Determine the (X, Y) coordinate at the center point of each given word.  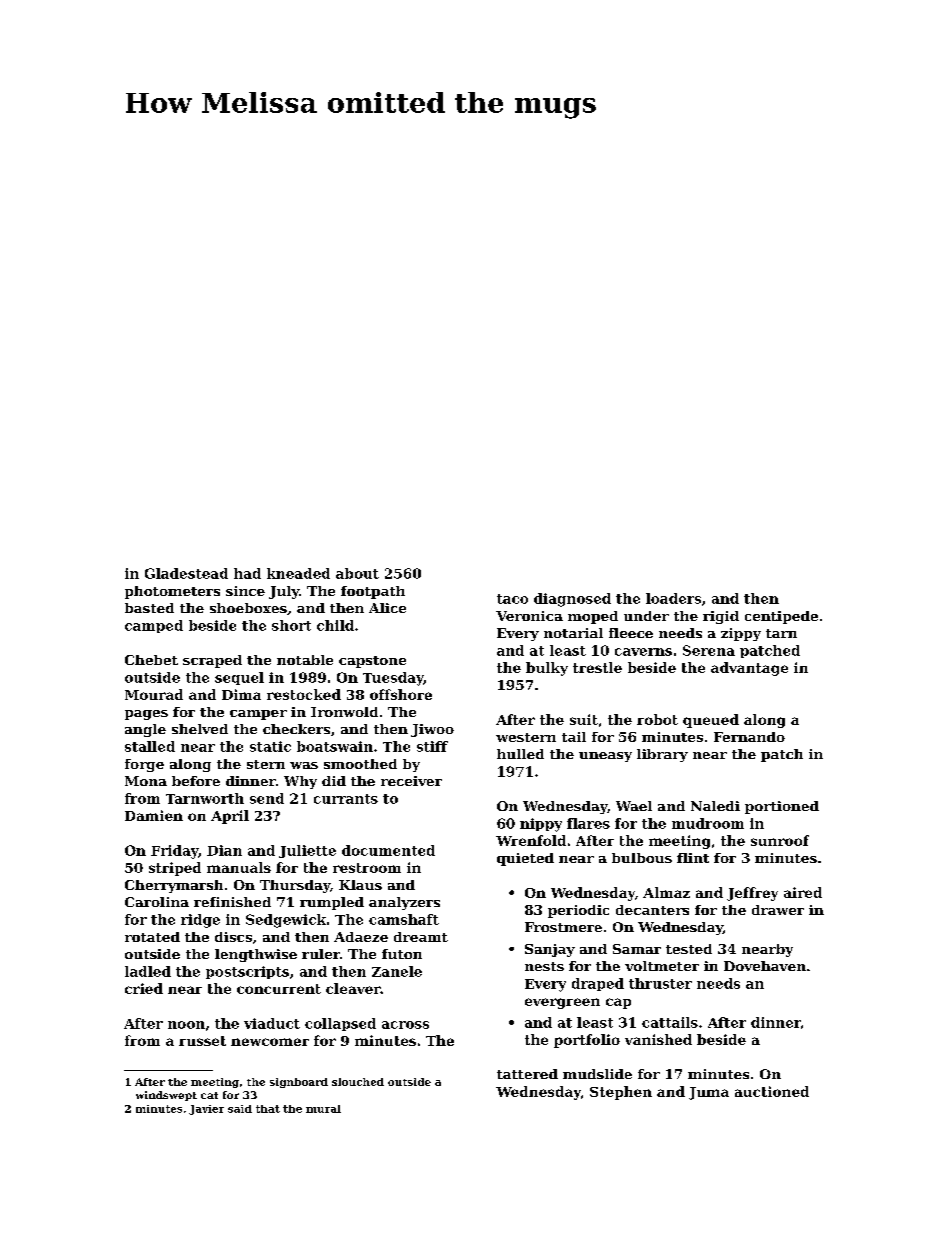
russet (202, 1041)
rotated (152, 937)
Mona (146, 781)
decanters (652, 910)
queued (711, 721)
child (335, 625)
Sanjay (550, 950)
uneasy (605, 757)
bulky (547, 669)
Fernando (749, 737)
